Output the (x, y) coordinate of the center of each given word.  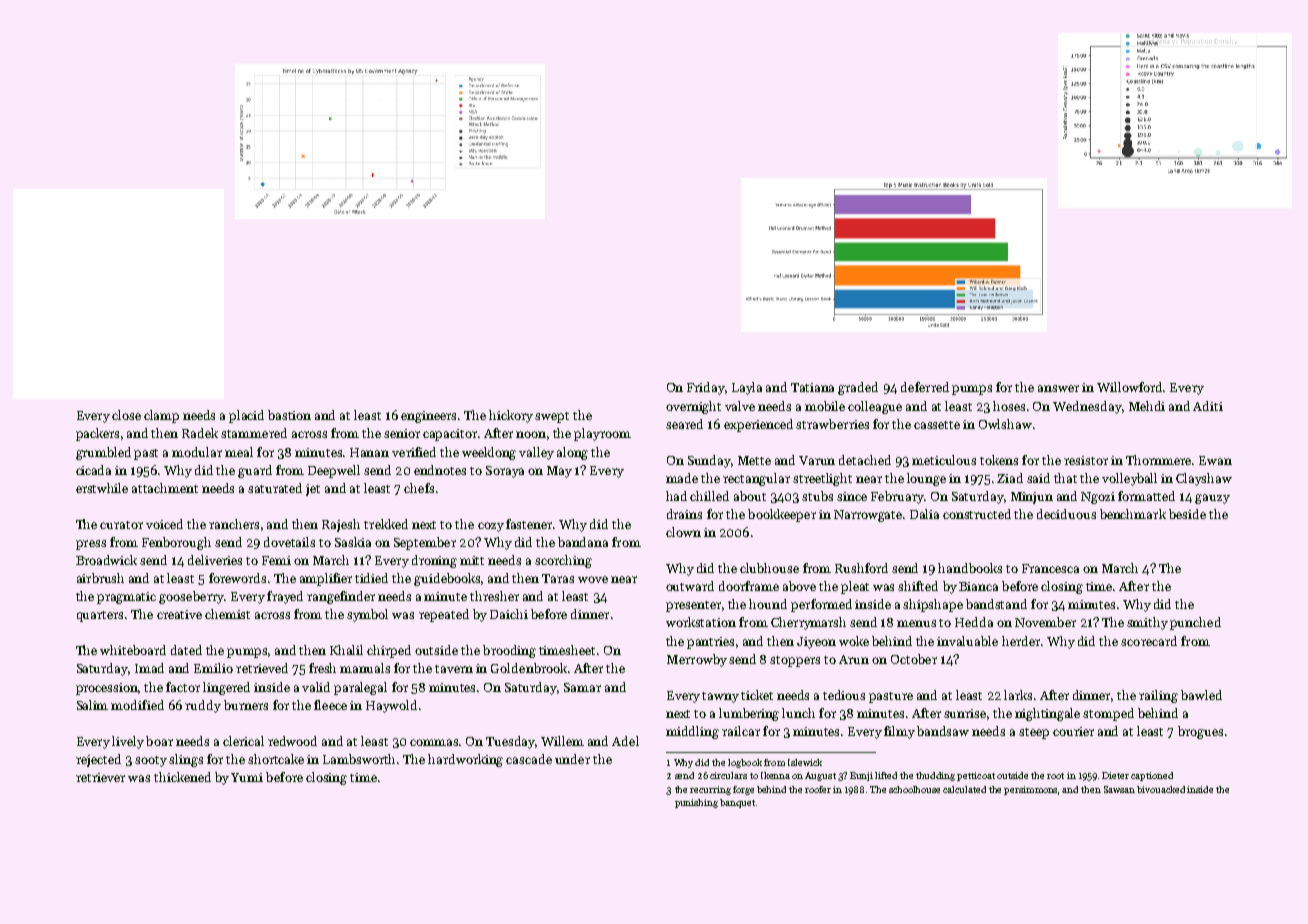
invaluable (967, 641)
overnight (693, 407)
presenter (693, 606)
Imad (149, 668)
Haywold (391, 706)
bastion (289, 415)
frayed (285, 597)
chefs (419, 488)
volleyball (1129, 479)
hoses (1009, 406)
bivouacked (1161, 789)
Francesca (1050, 568)
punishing (696, 803)
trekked (386, 524)
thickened (182, 777)
